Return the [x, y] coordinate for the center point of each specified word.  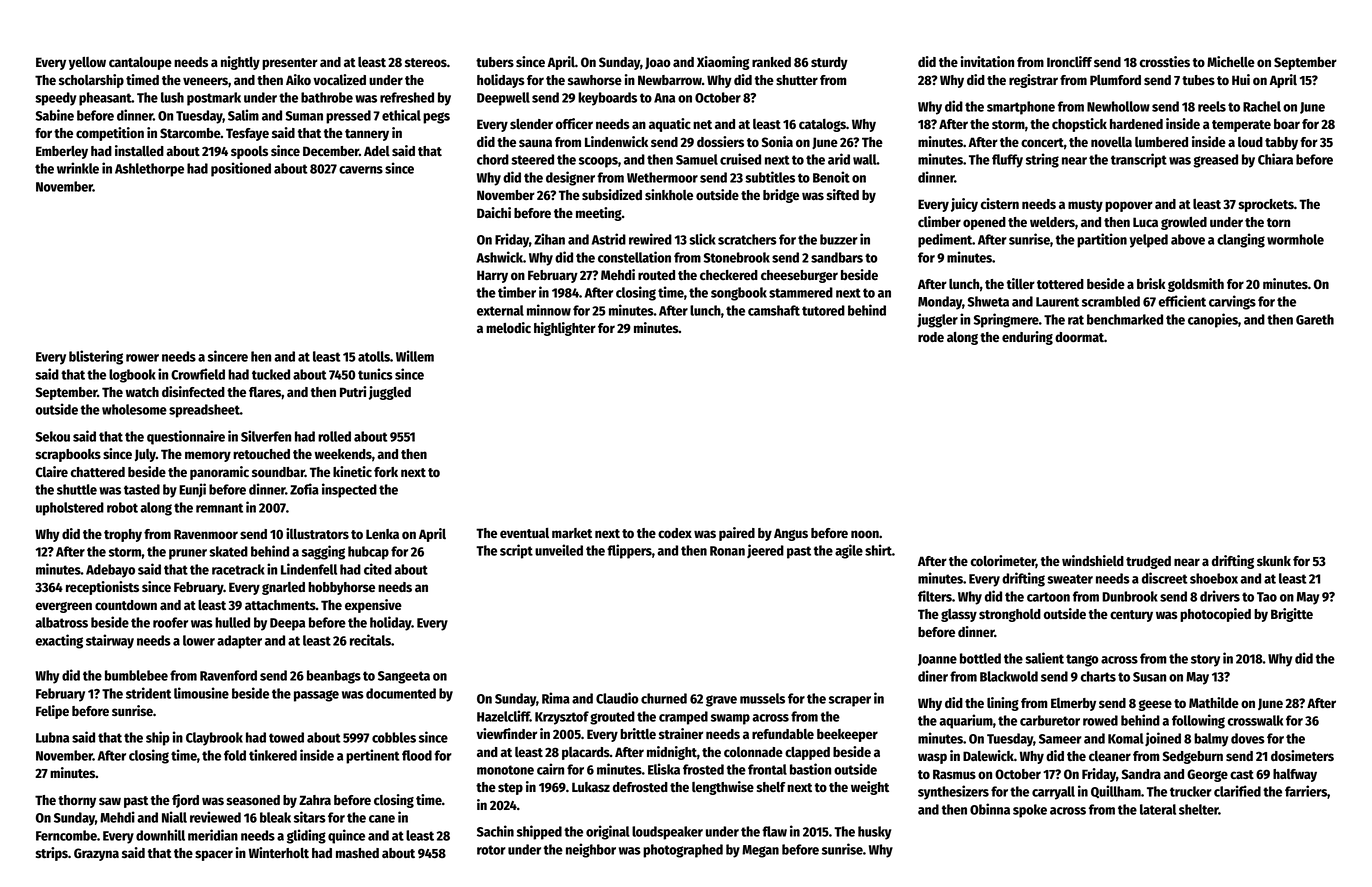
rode [931, 337]
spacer [214, 855]
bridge [781, 196]
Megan [760, 851]
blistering [96, 357]
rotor [491, 850]
